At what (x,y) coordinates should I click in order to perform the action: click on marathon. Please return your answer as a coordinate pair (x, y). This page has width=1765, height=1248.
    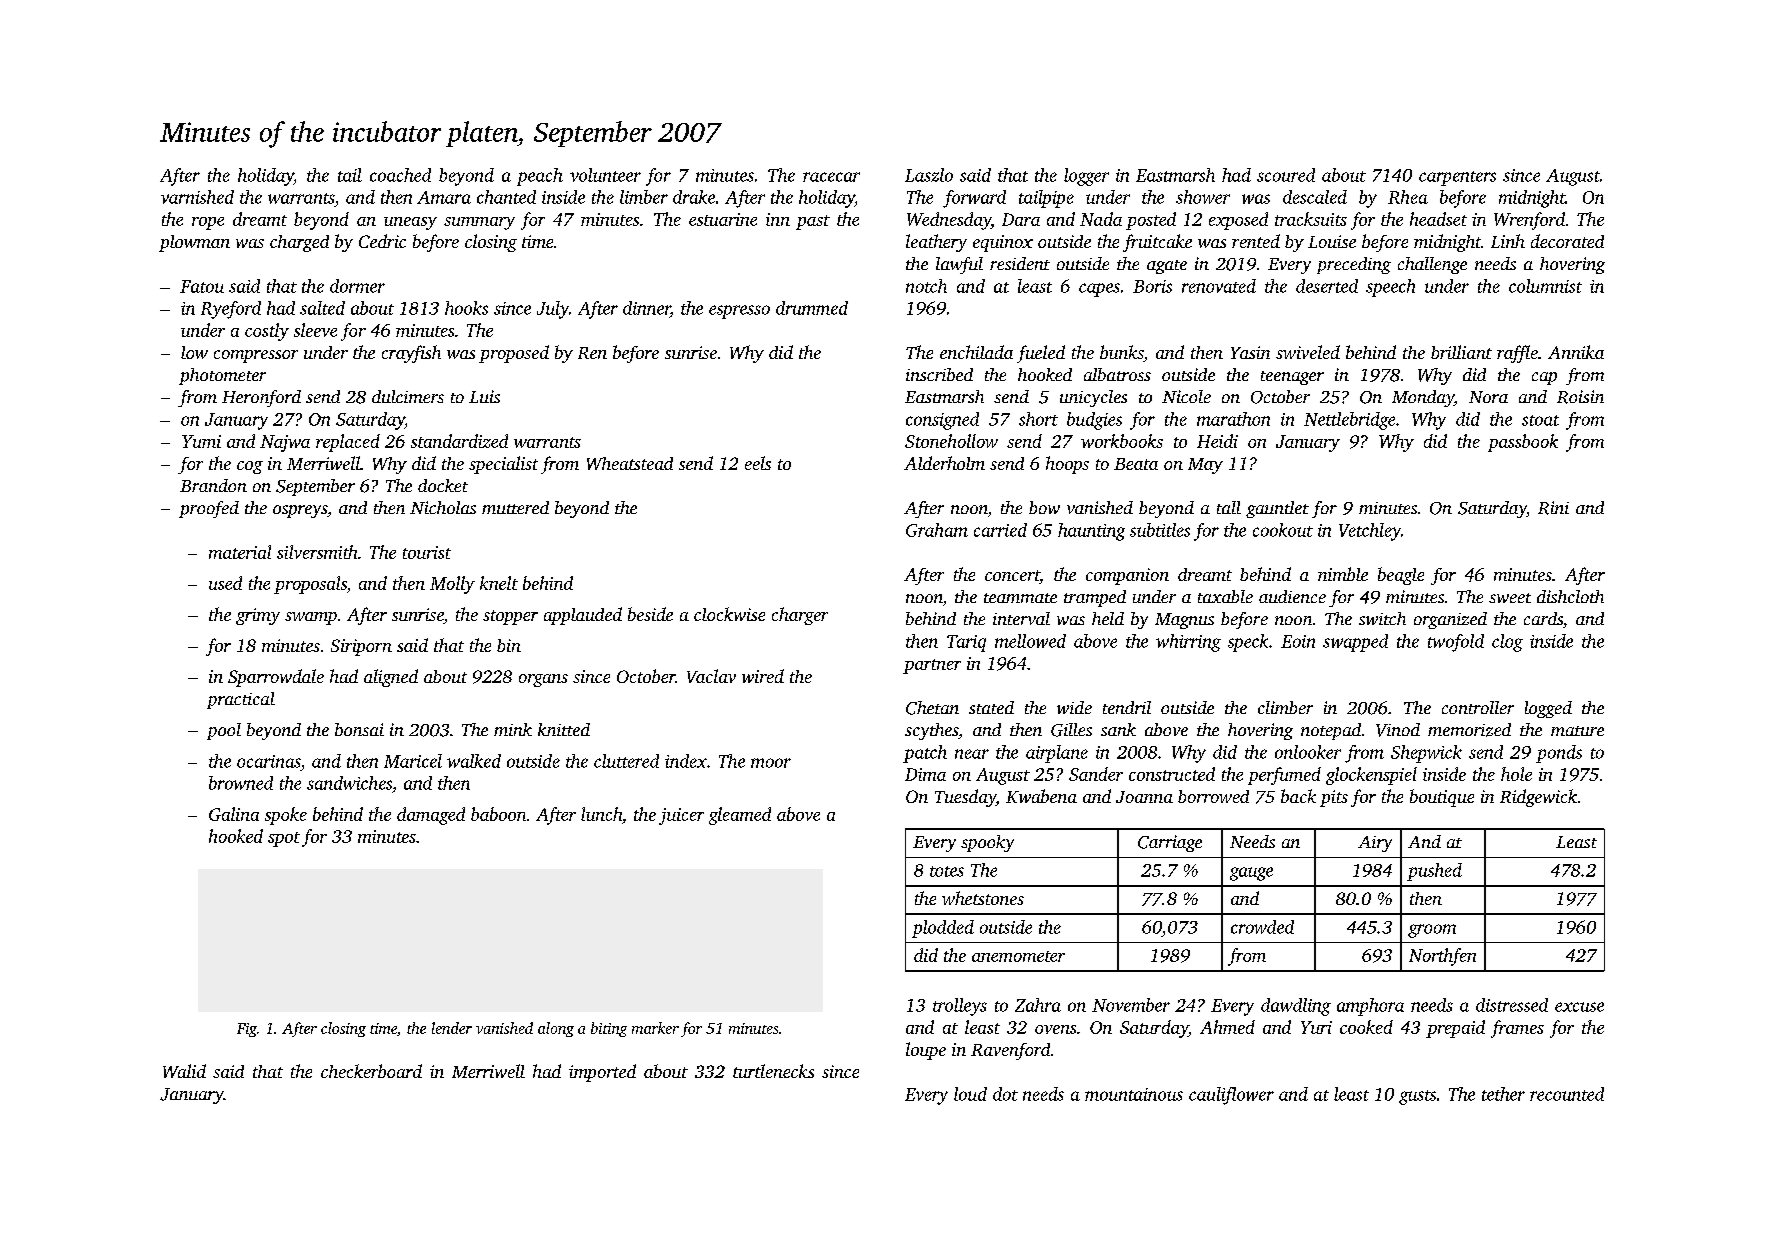
    Looking at the image, I should click on (1233, 419).
